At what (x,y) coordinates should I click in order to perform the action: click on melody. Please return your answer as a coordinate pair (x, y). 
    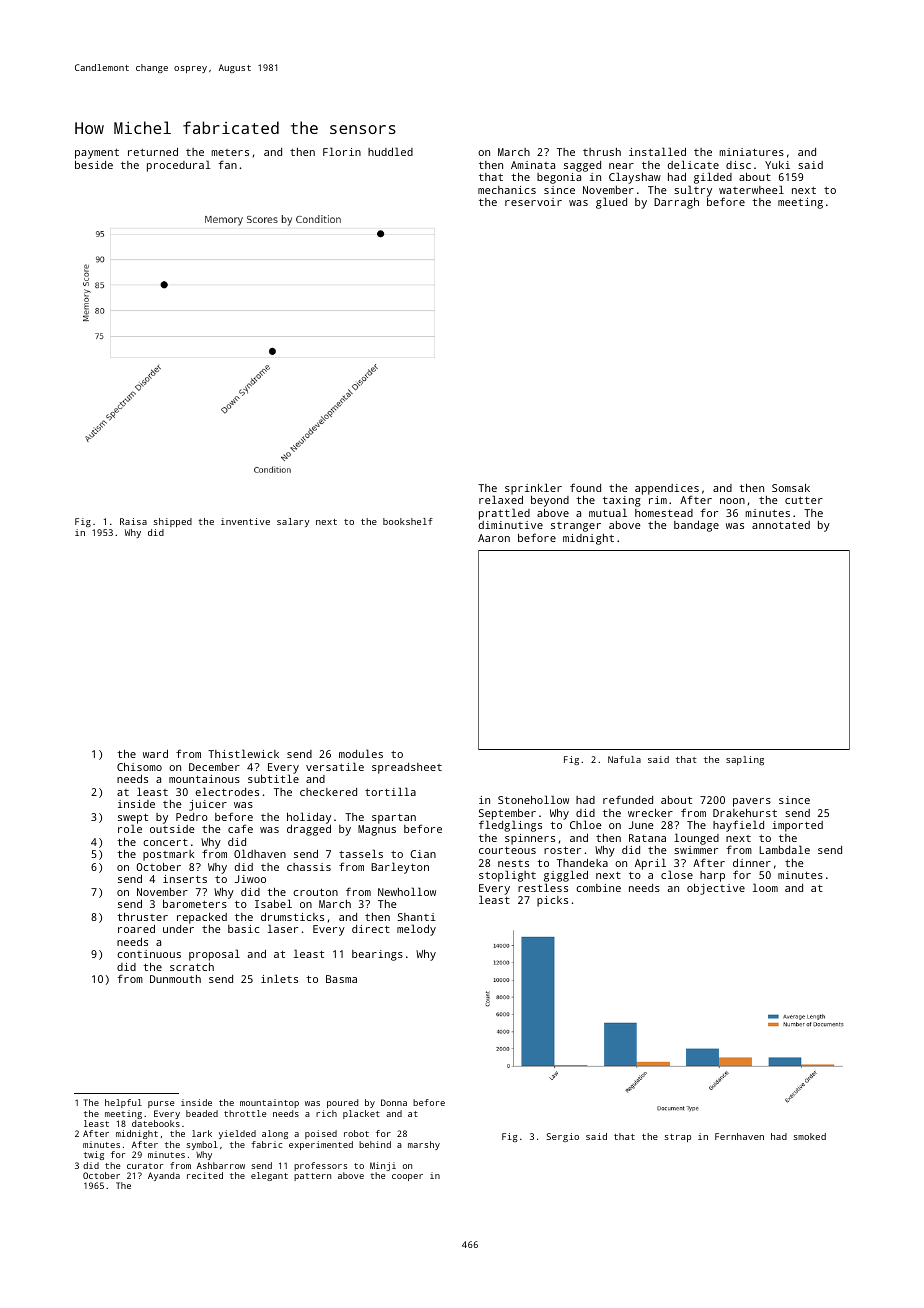
    Looking at the image, I should click on (416, 930).
